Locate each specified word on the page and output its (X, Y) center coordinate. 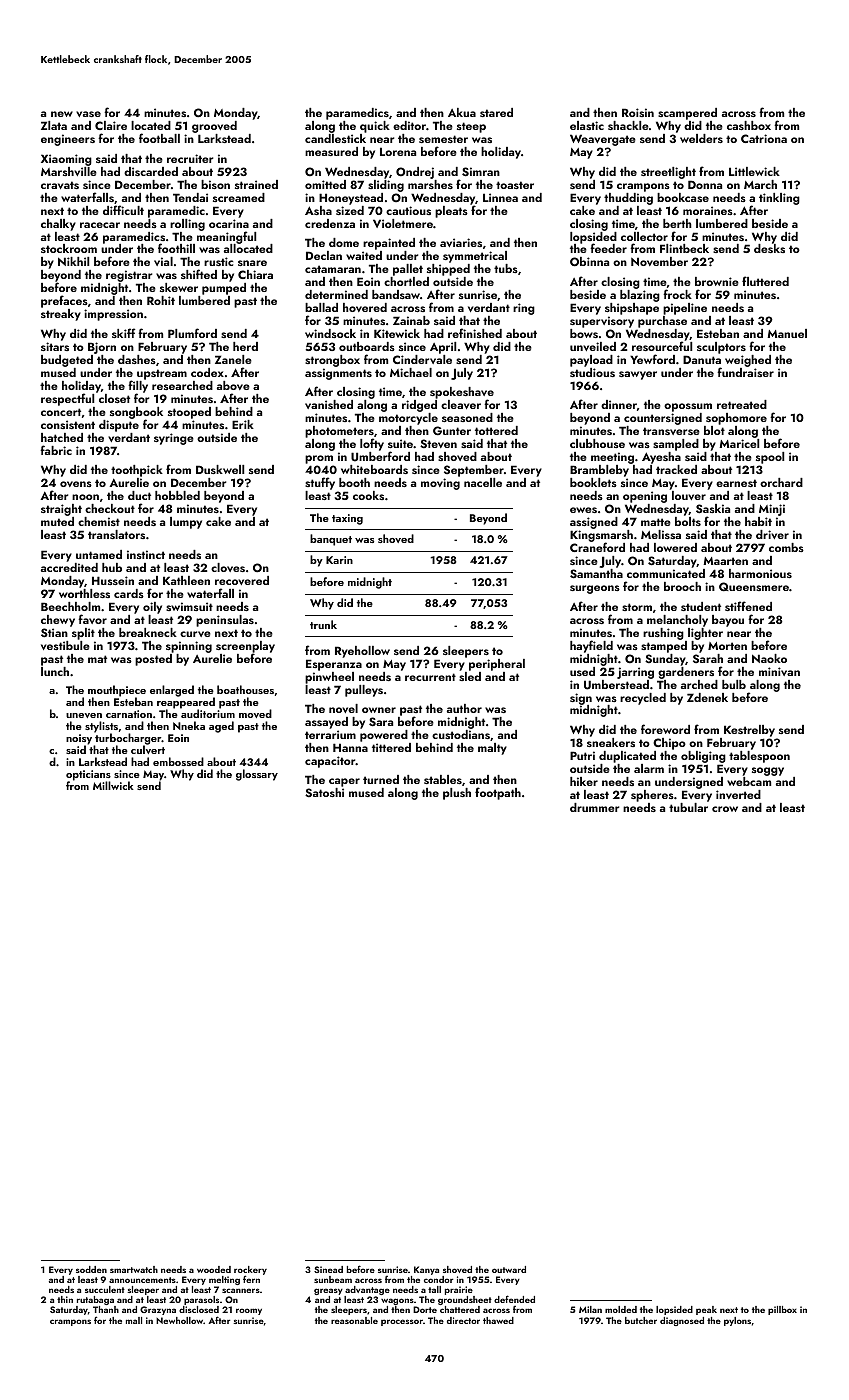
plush (457, 794)
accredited (69, 567)
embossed (178, 761)
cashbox (749, 125)
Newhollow (180, 1320)
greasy (328, 1291)
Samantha (596, 574)
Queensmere (754, 587)
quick (375, 127)
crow (725, 809)
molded (621, 1309)
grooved (214, 127)
